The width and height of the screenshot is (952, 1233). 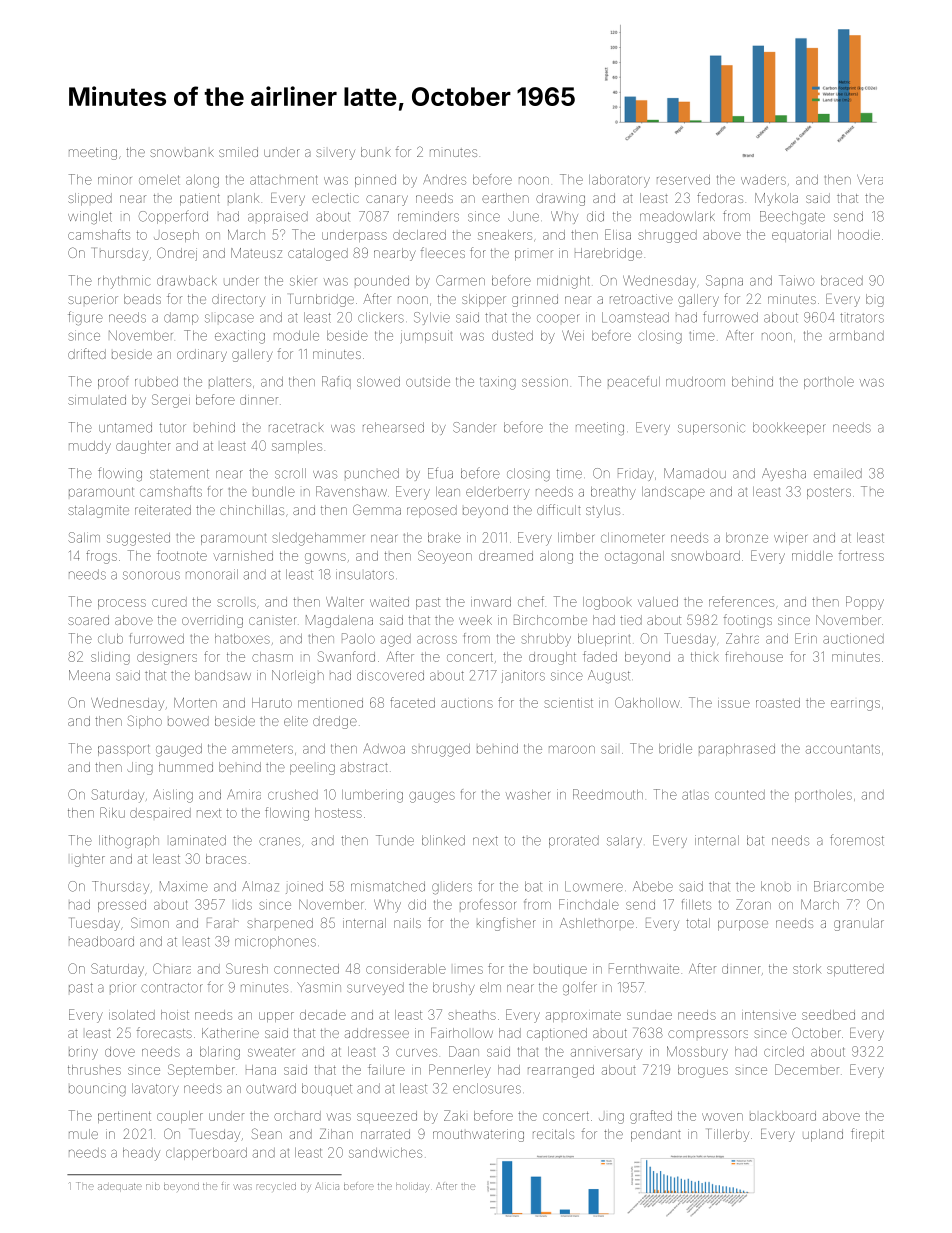 I want to click on faceted, so click(x=412, y=702).
